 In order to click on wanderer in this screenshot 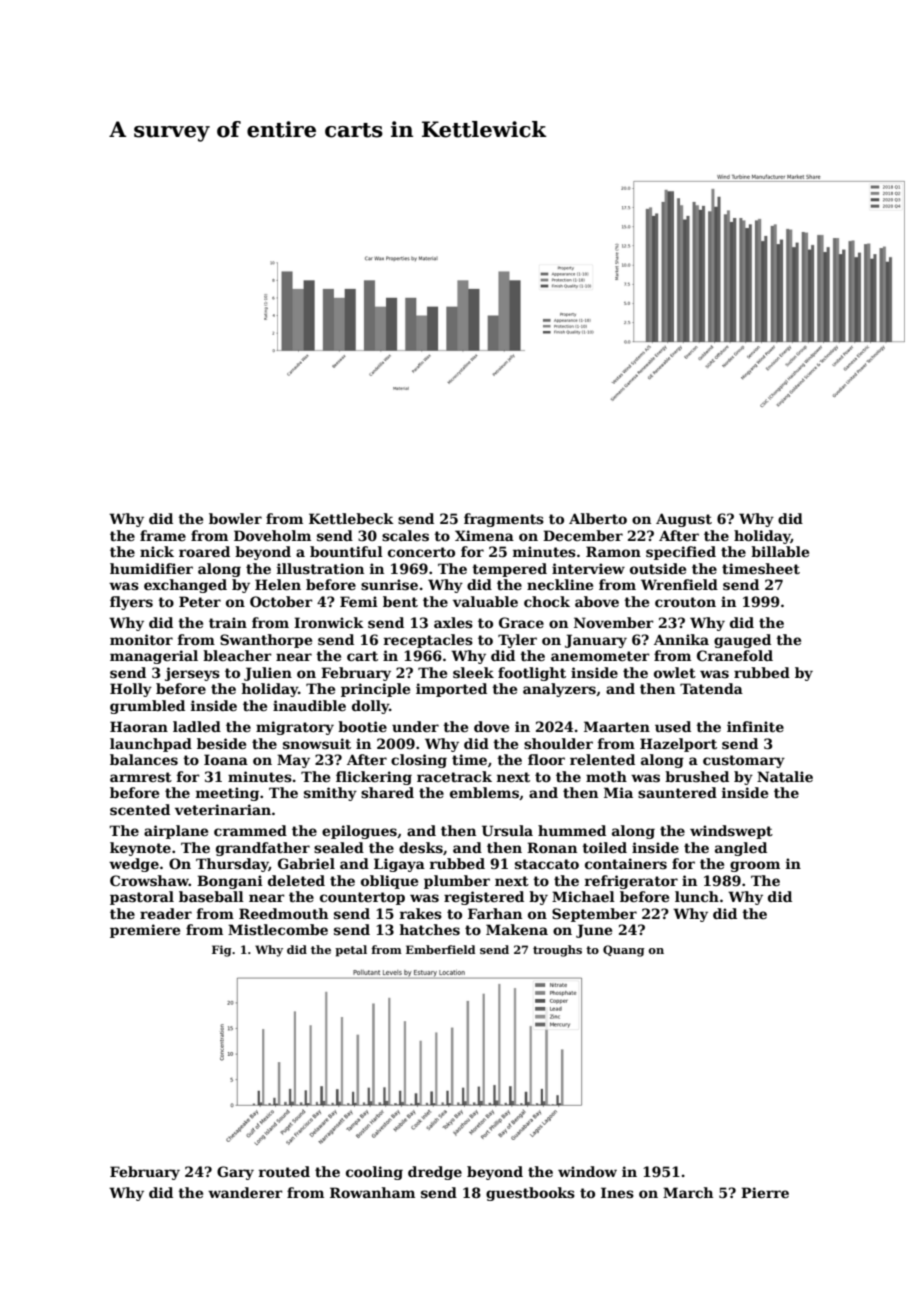, I will do `click(245, 1192)`.
